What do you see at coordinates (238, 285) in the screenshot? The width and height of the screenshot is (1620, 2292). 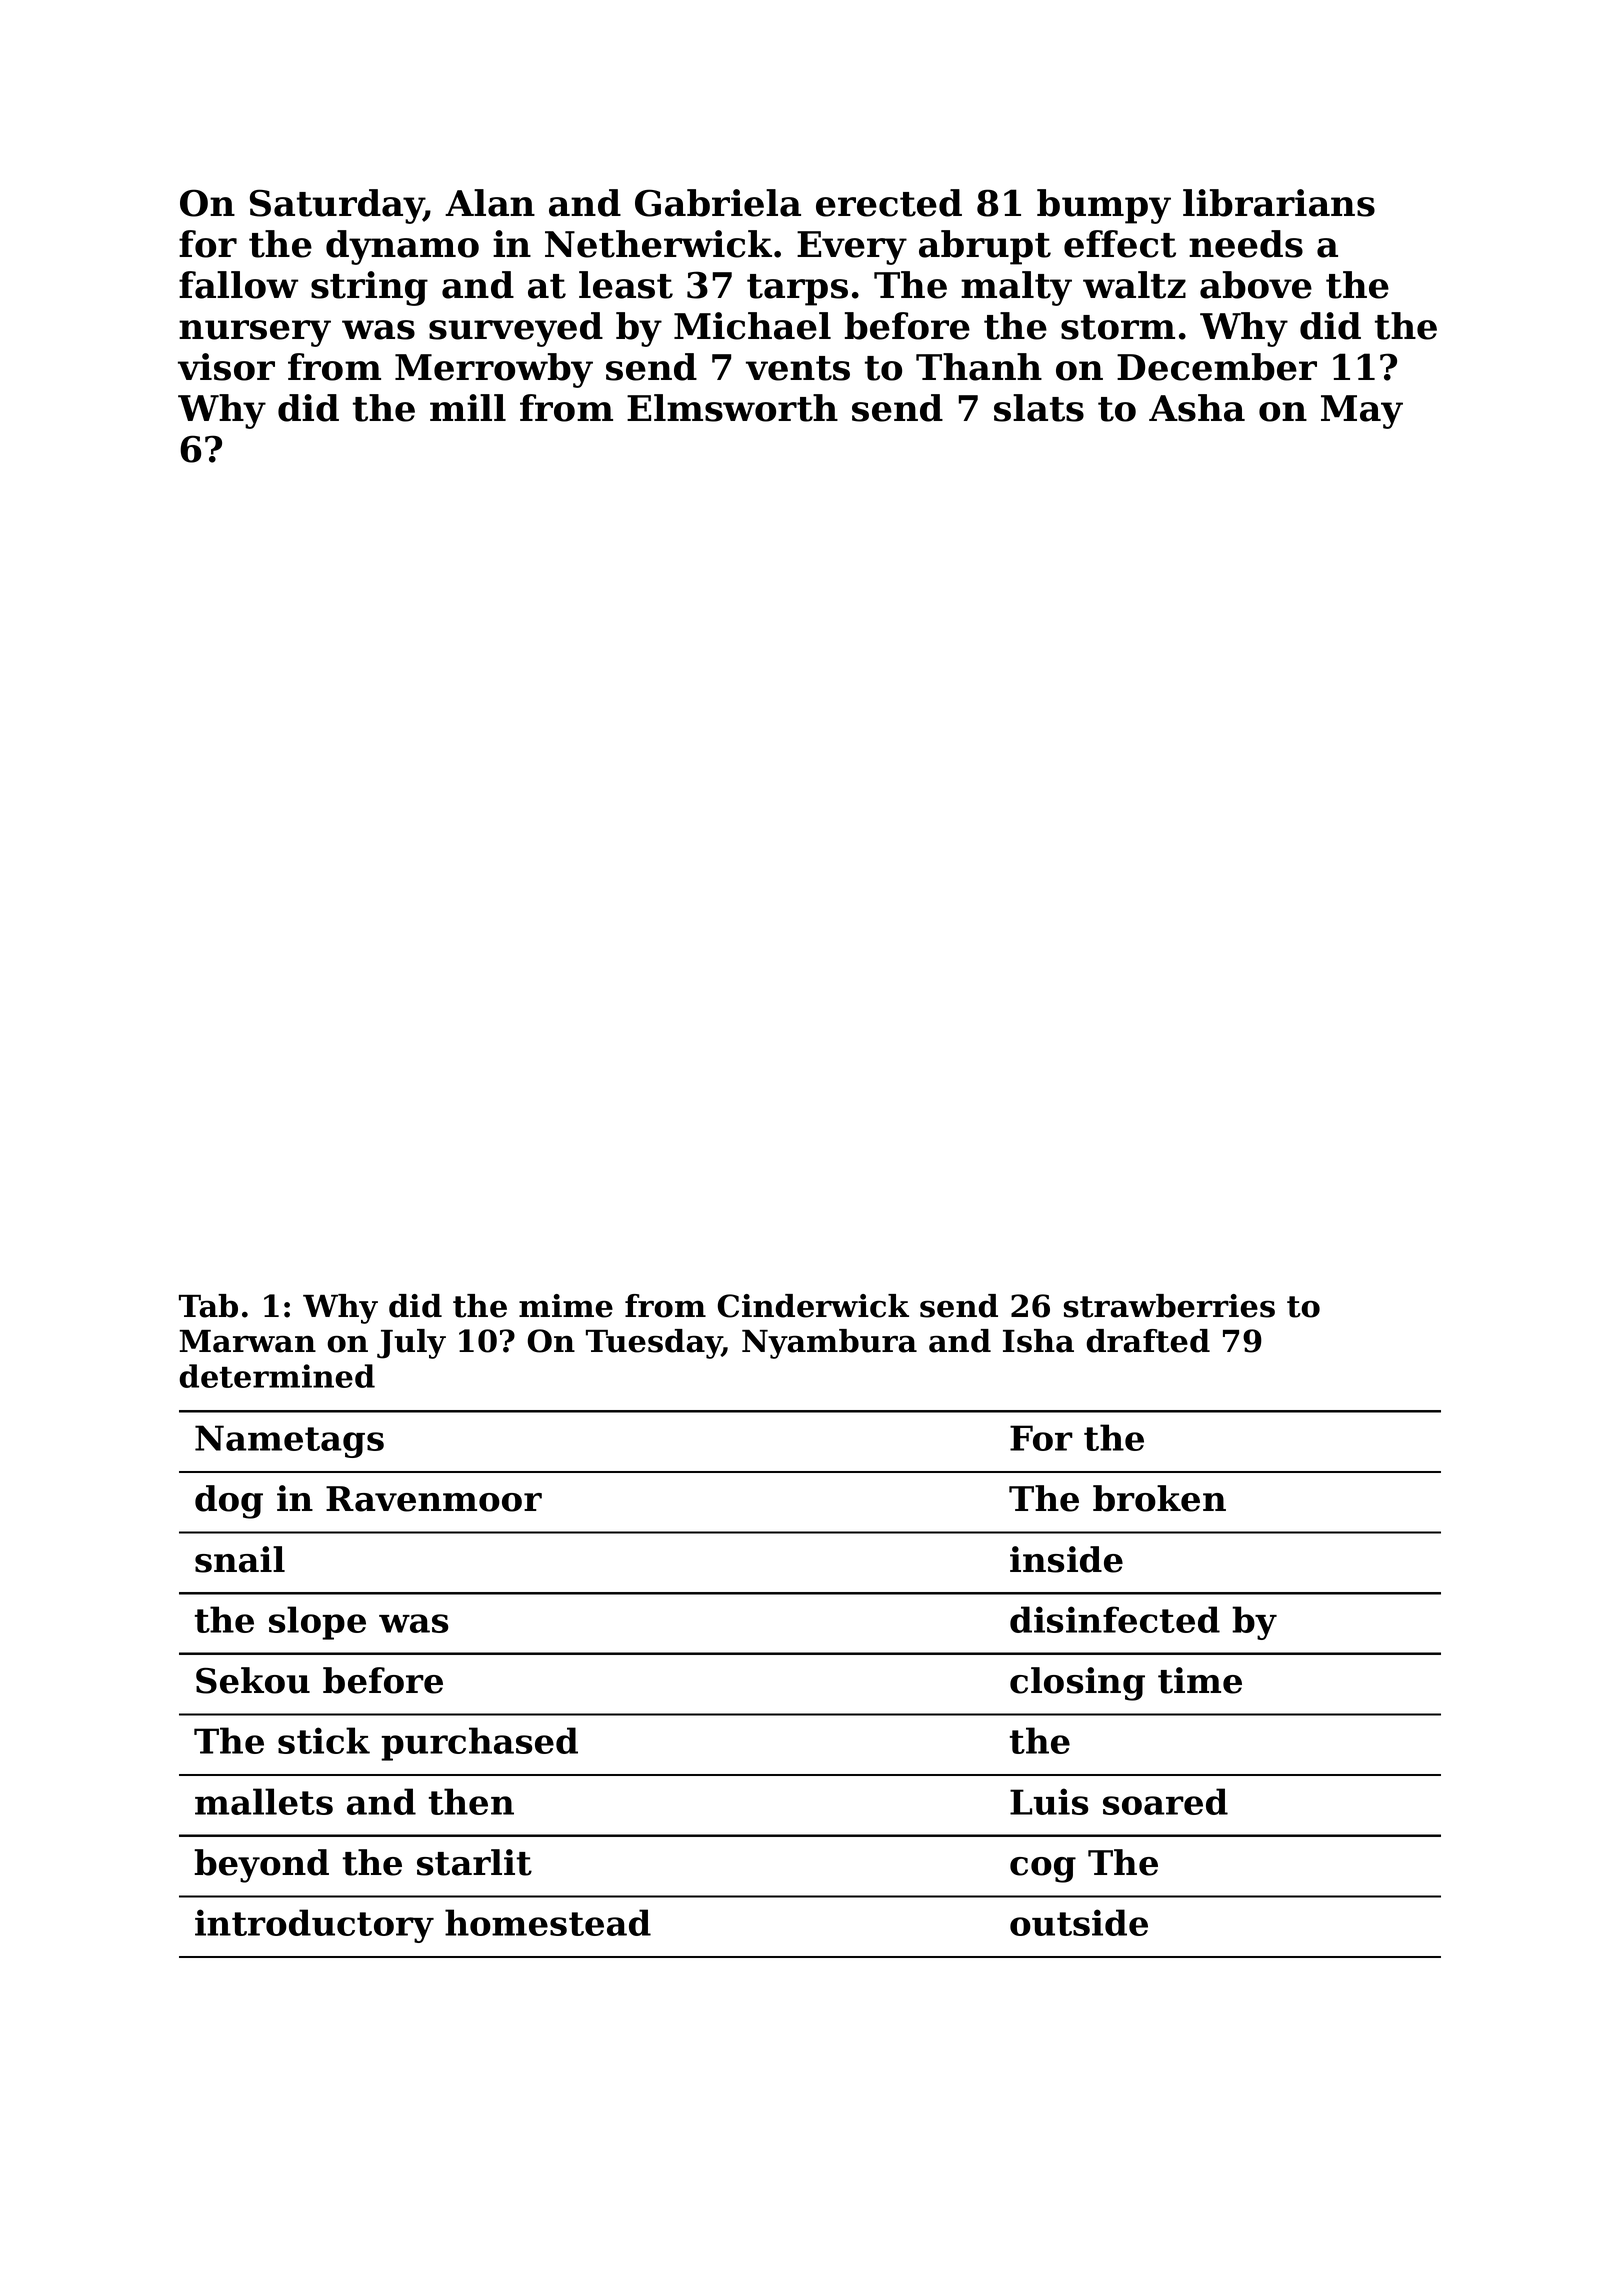 I see `fallow` at bounding box center [238, 285].
